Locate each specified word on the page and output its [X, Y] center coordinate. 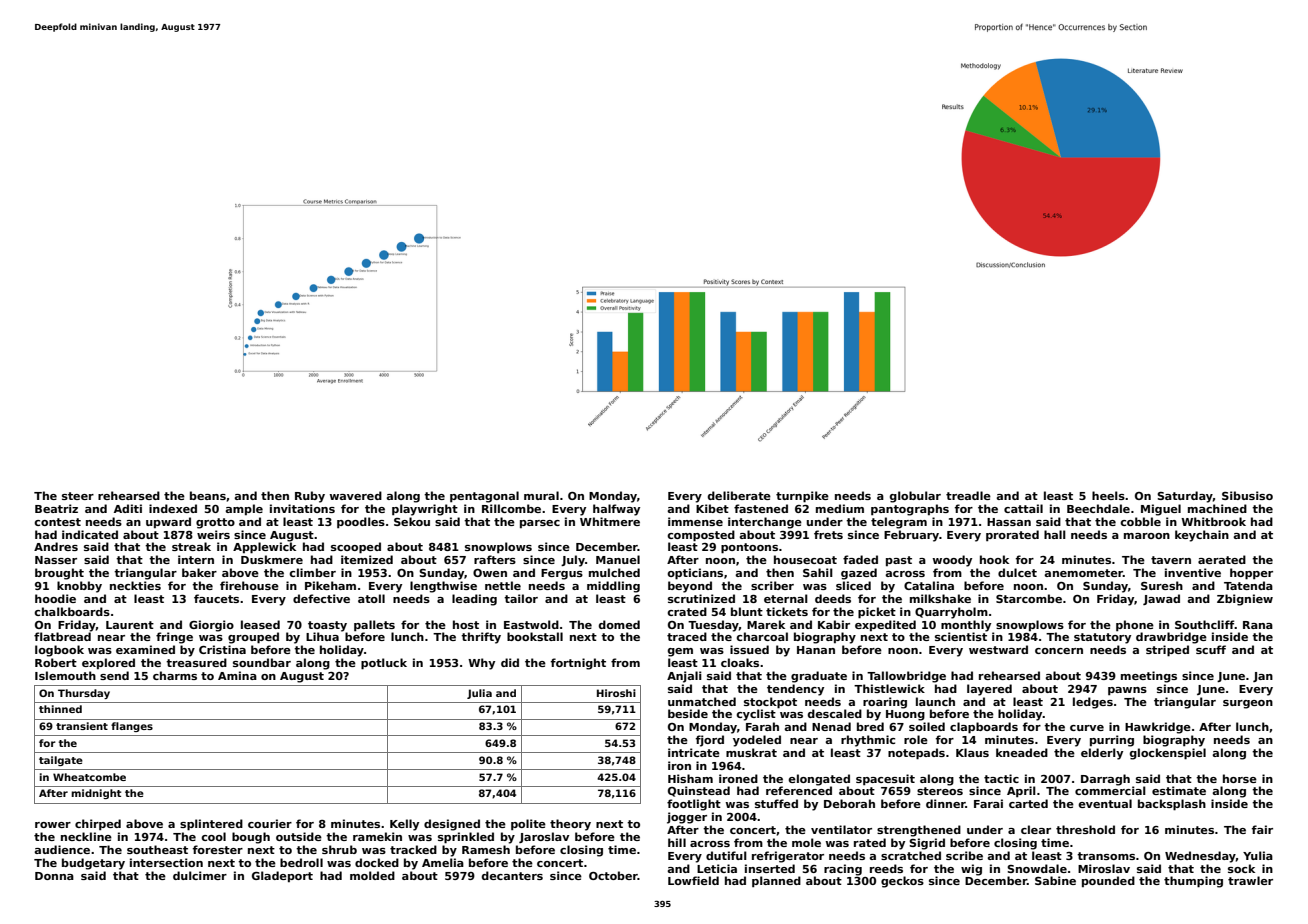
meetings [1149, 677]
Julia [479, 694]
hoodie [55, 598]
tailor [521, 598]
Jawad [1161, 599]
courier [270, 823]
